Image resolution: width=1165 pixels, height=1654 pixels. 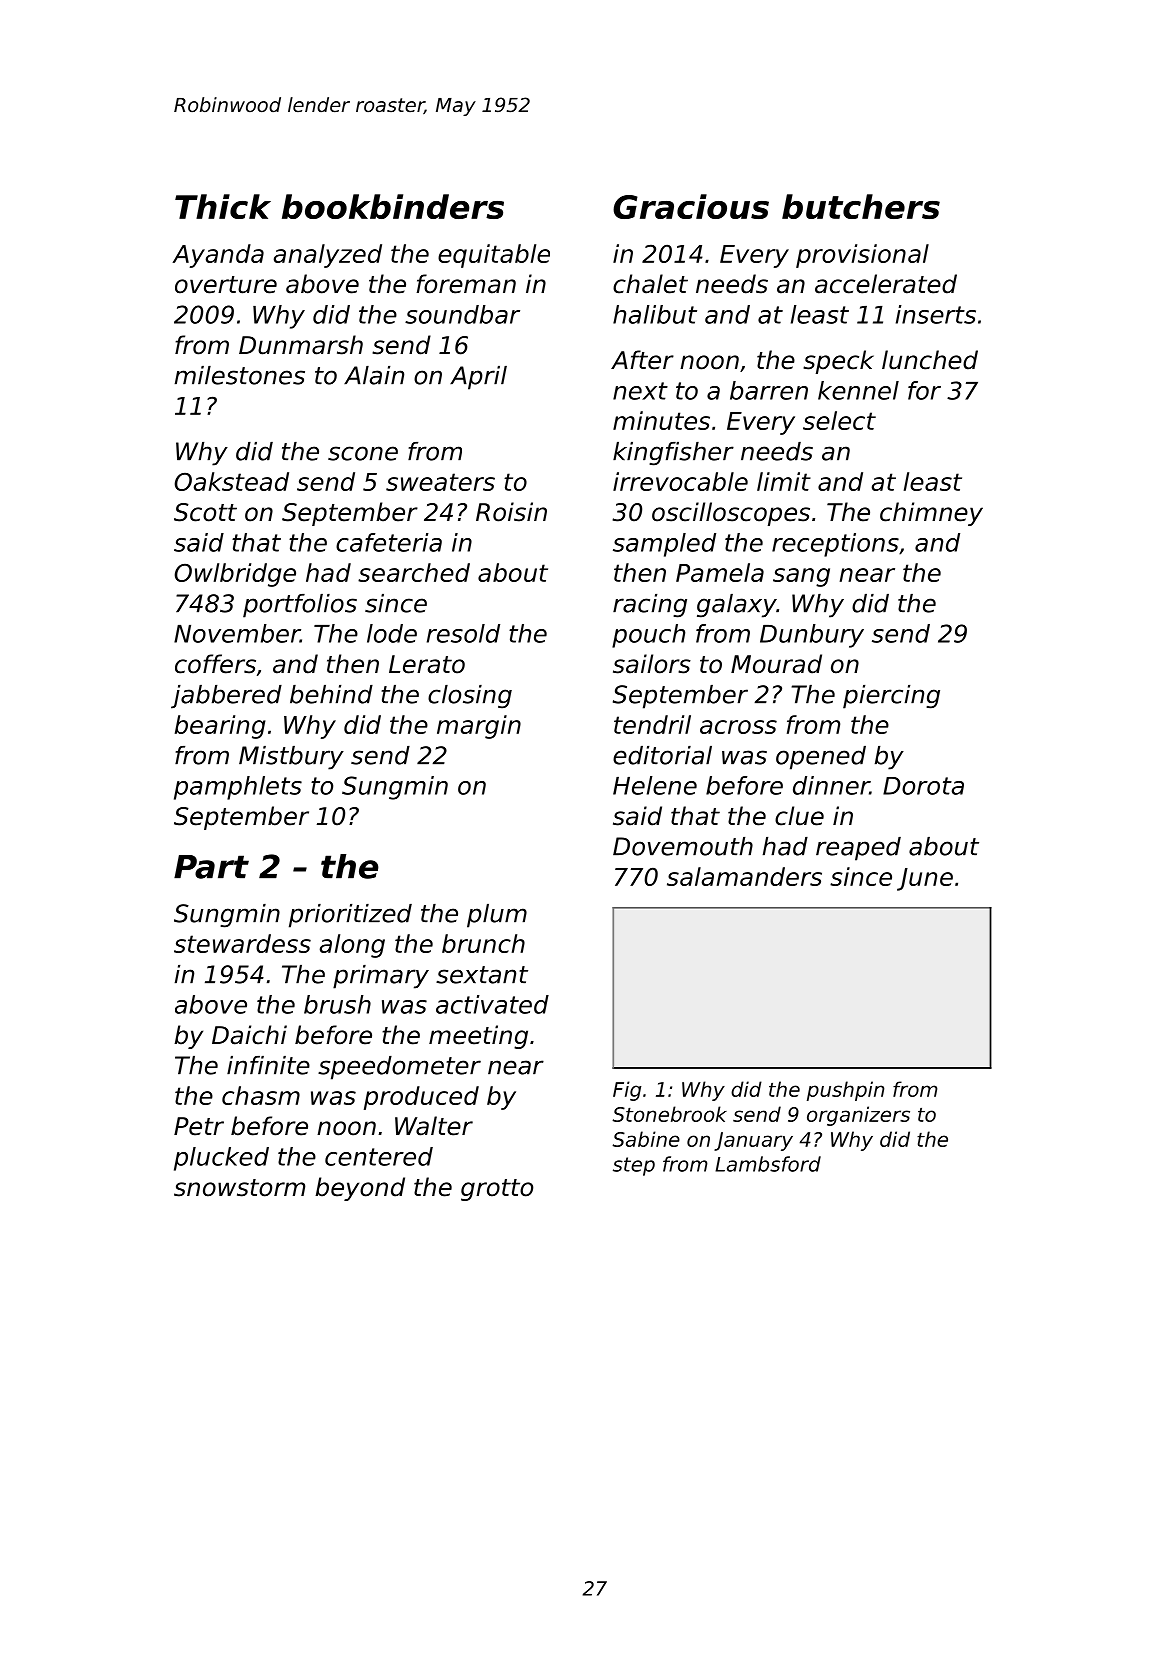 I want to click on butchers, so click(x=861, y=206).
